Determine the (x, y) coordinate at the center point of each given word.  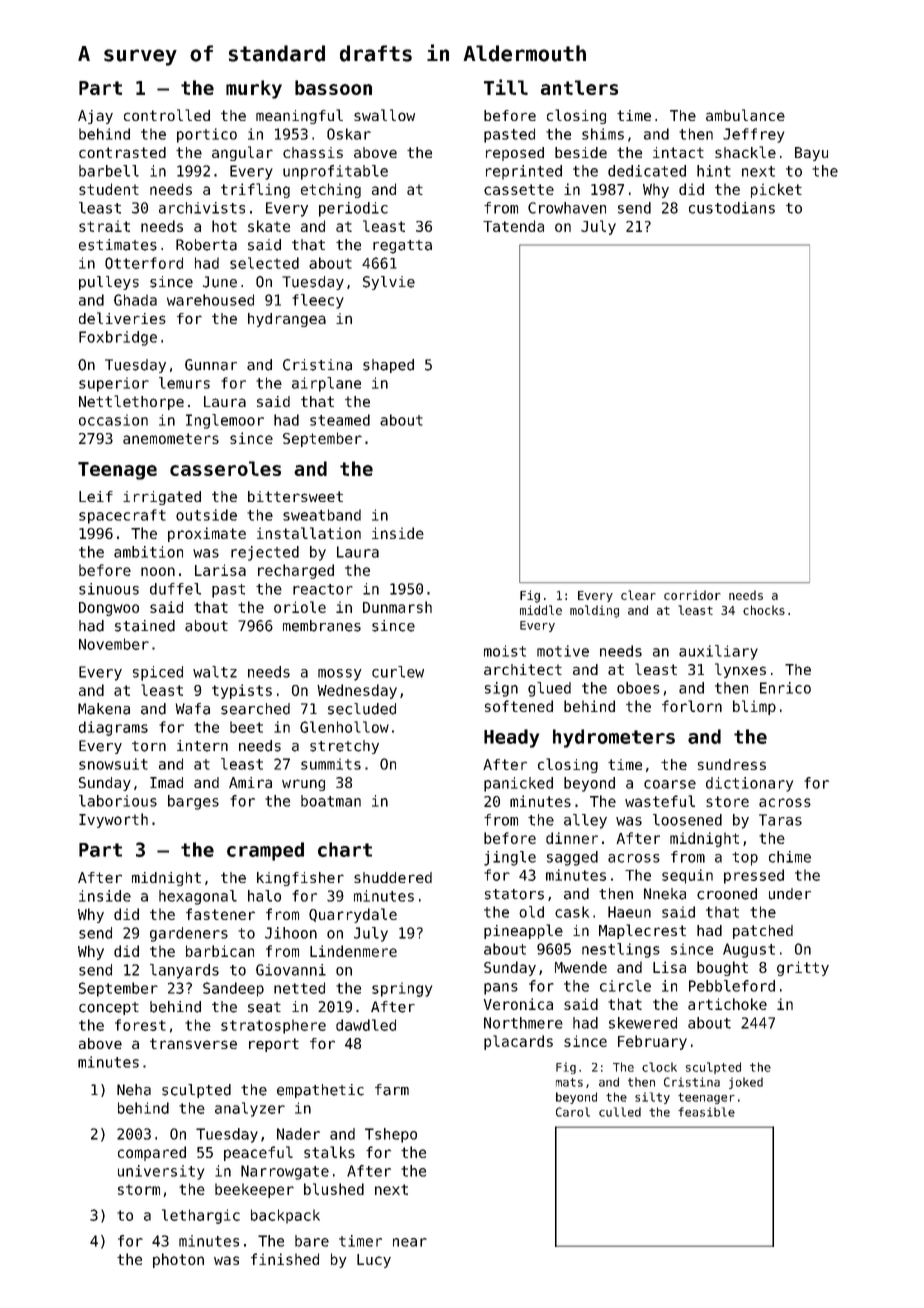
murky (254, 89)
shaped (388, 366)
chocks (764, 610)
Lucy (374, 1261)
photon (178, 1260)
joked (746, 1083)
